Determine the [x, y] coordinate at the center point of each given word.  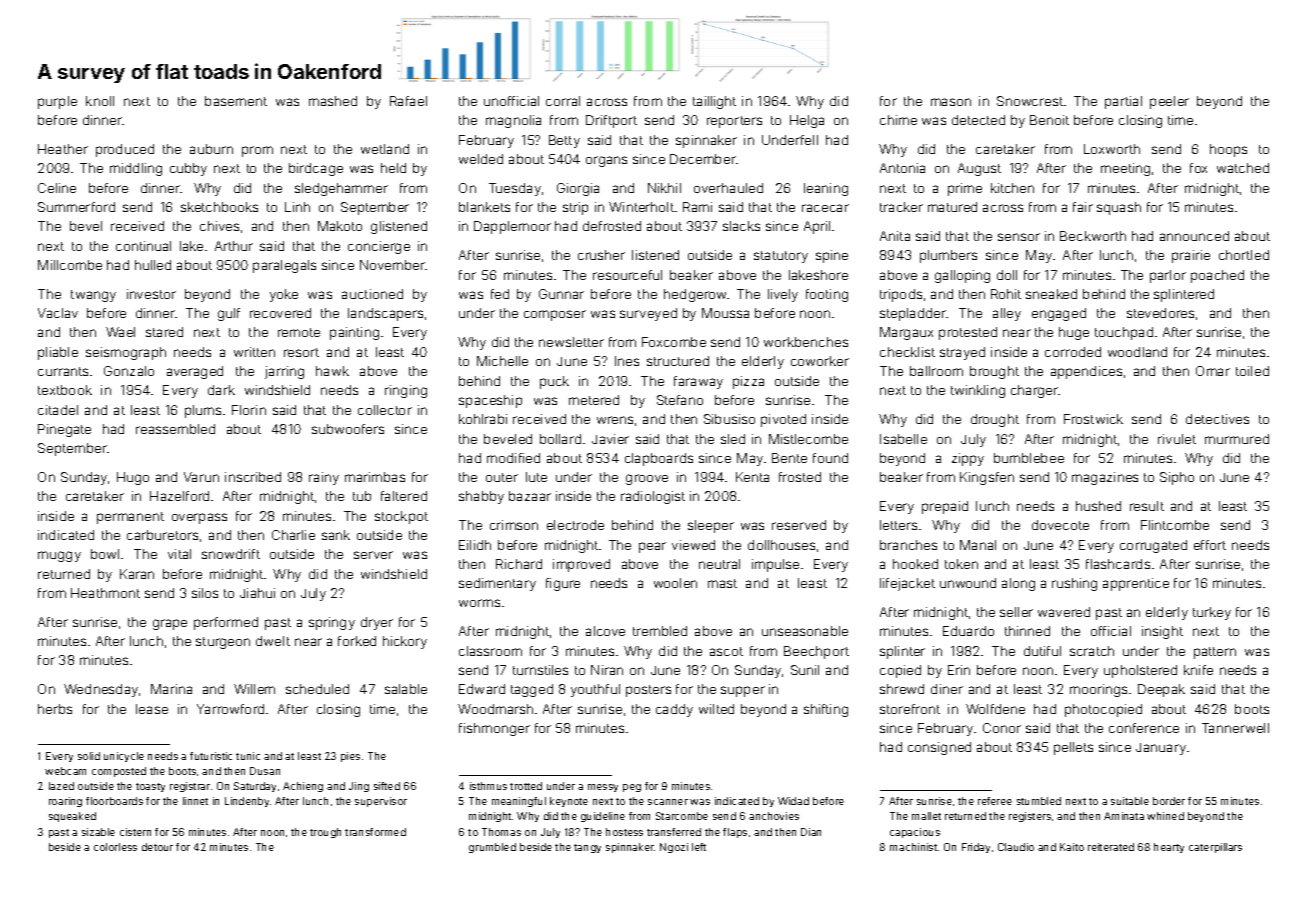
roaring [65, 802]
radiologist [653, 497]
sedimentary [497, 584]
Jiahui [257, 593]
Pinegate [64, 430]
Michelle [502, 361]
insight [1162, 632]
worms [479, 603]
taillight [714, 102]
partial [1123, 102]
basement [236, 101]
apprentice [1136, 584]
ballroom [936, 371]
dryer [377, 623]
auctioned [372, 294]
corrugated [1153, 546]
